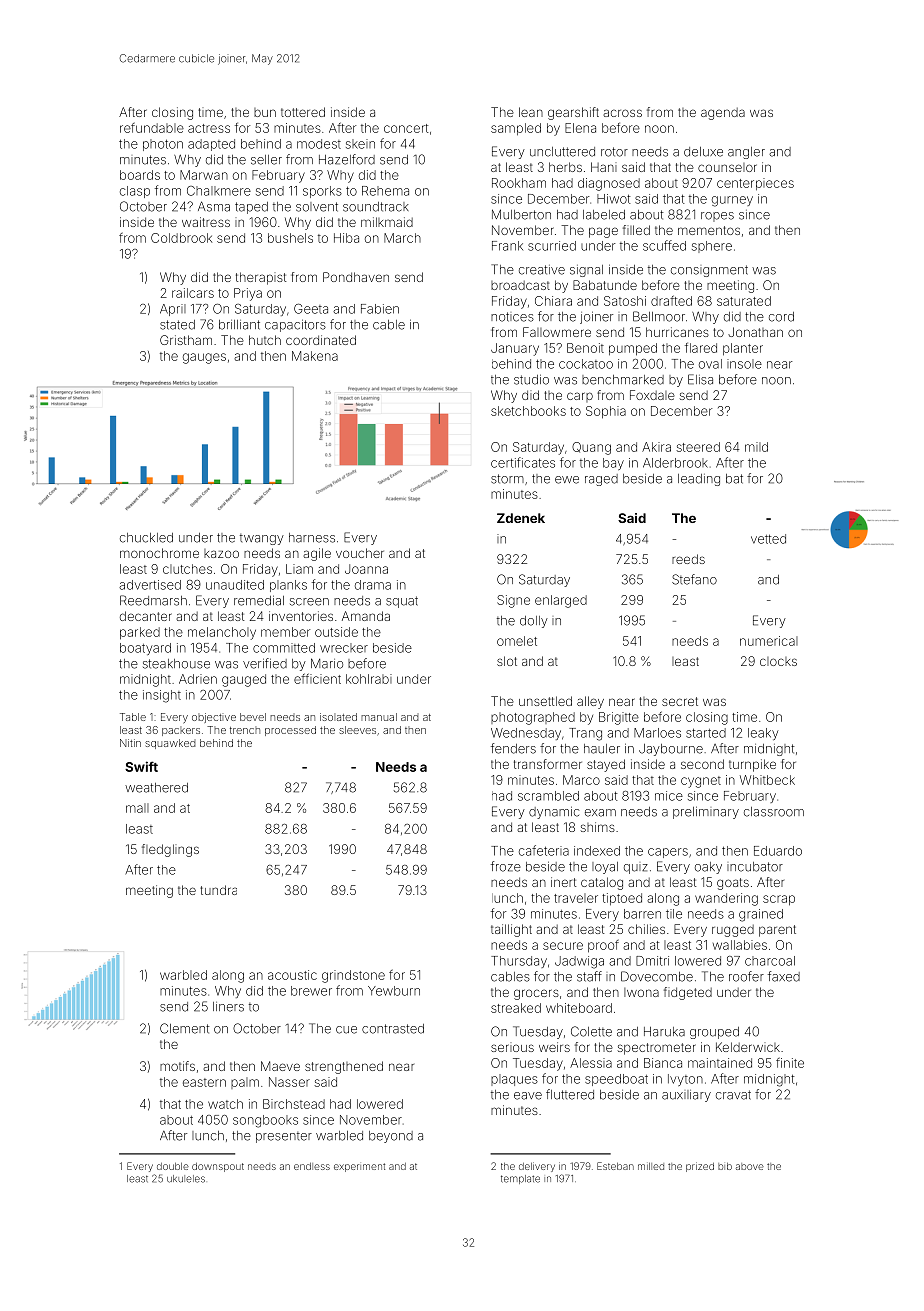 The image size is (924, 1311). Describe the element at coordinates (533, 718) in the page. I see `photographed` at that location.
